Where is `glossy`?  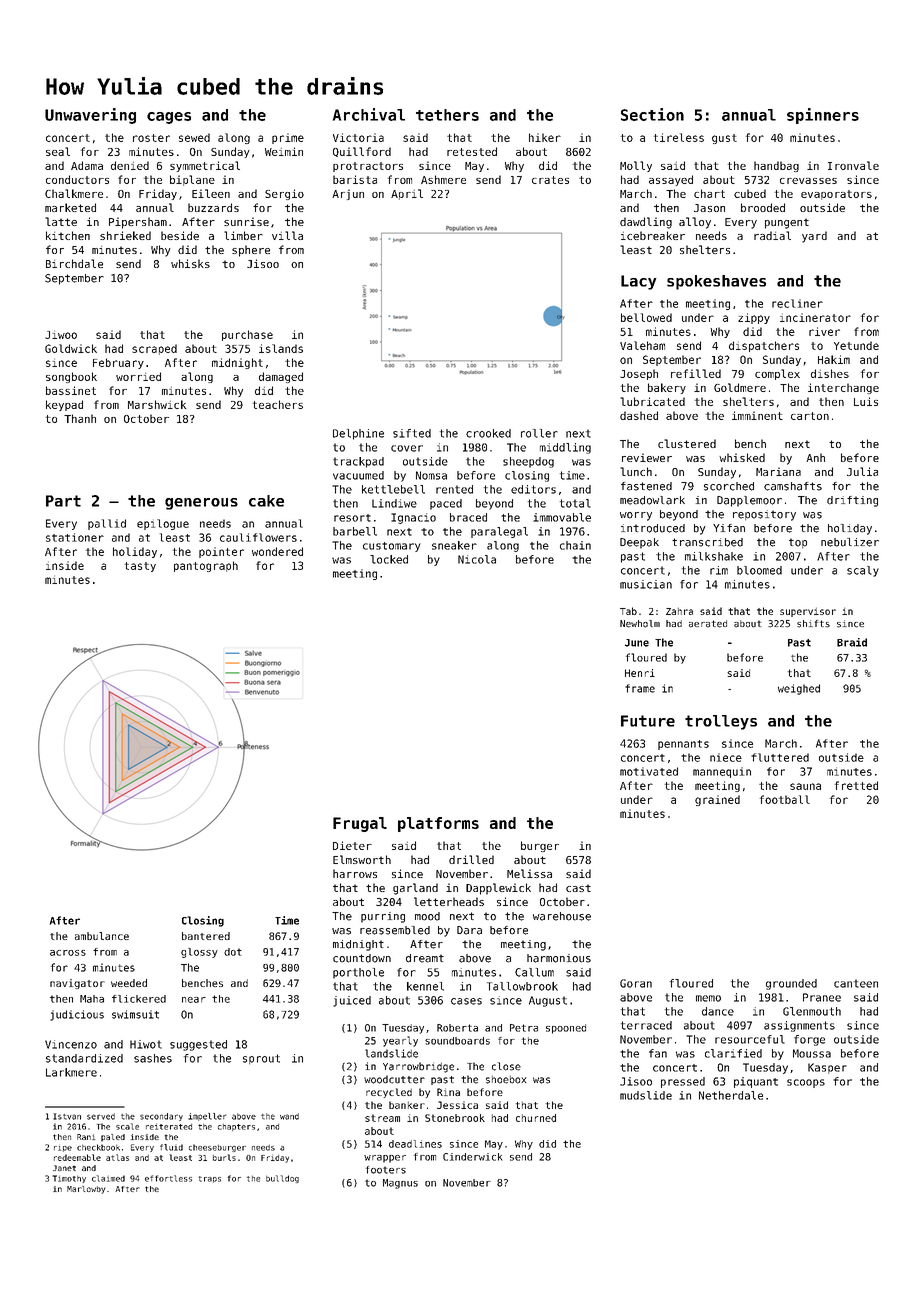
glossy is located at coordinates (199, 953).
